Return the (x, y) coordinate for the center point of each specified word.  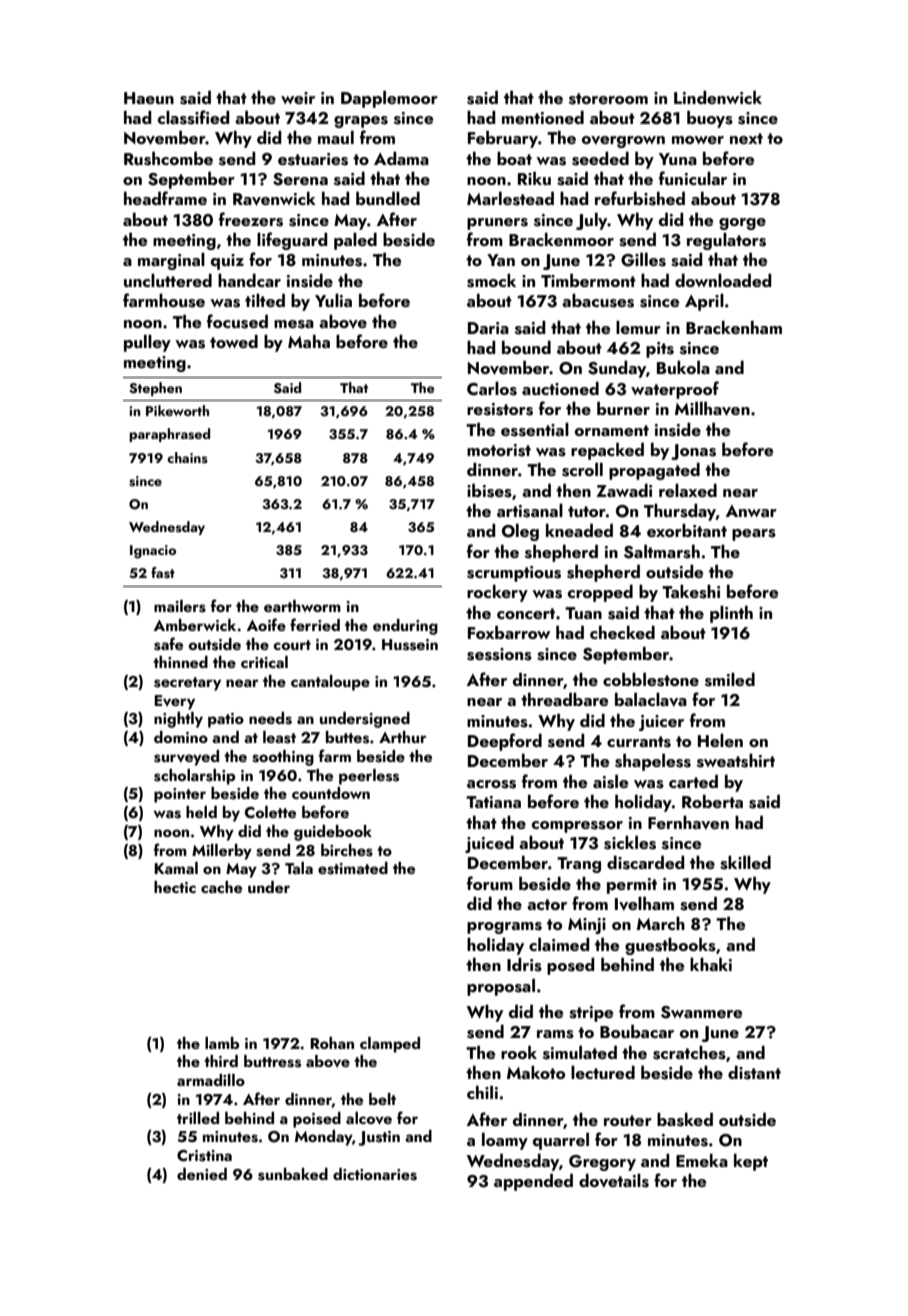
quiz (227, 262)
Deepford (505, 742)
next (746, 138)
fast (163, 573)
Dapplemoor (389, 99)
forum (490, 883)
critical (264, 662)
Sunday (617, 369)
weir (298, 98)
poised (317, 1120)
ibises (489, 490)
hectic (175, 887)
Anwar (751, 511)
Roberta (712, 801)
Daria (488, 328)
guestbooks (670, 946)
